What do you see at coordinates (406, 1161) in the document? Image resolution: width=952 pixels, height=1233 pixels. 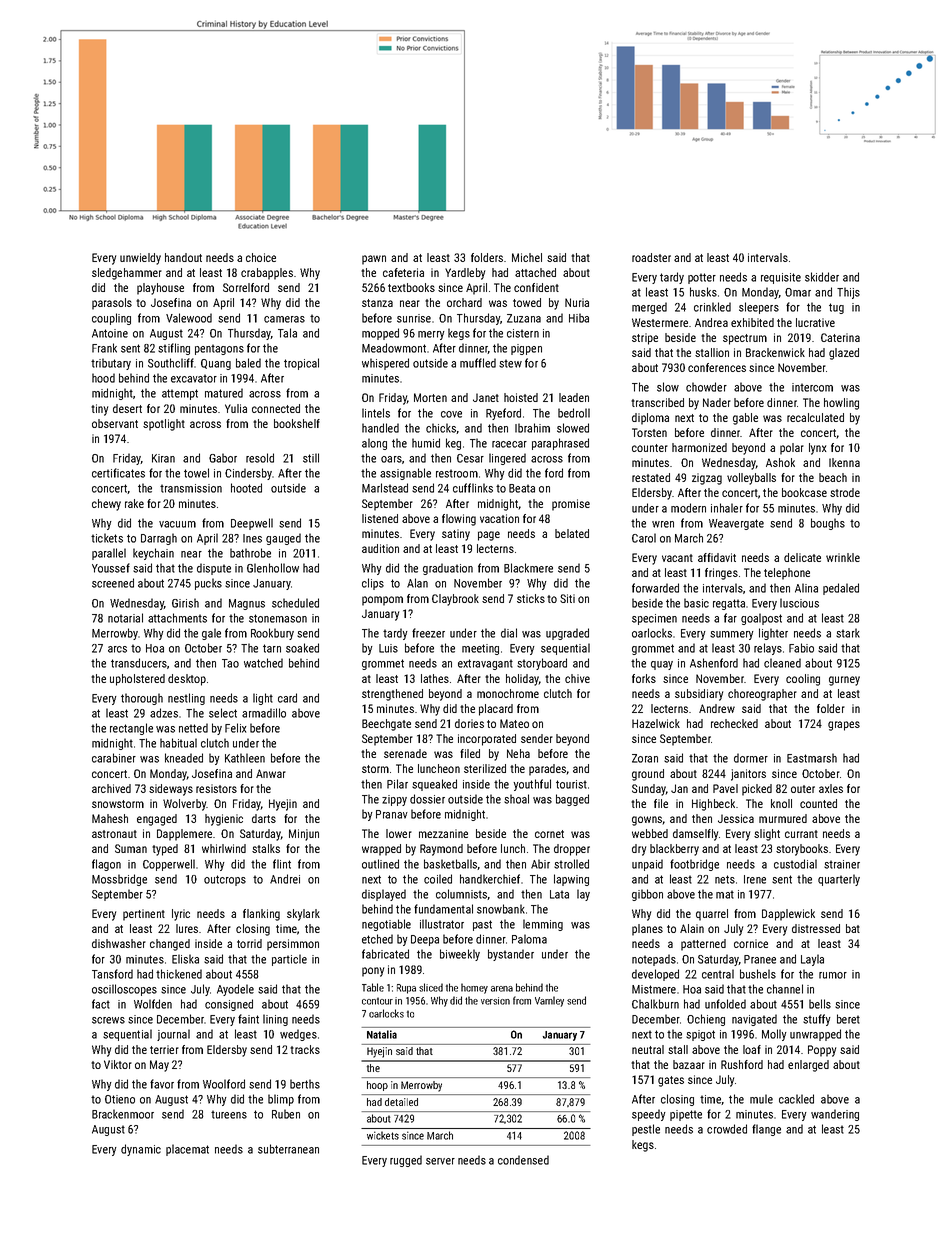 I see `rugged` at bounding box center [406, 1161].
